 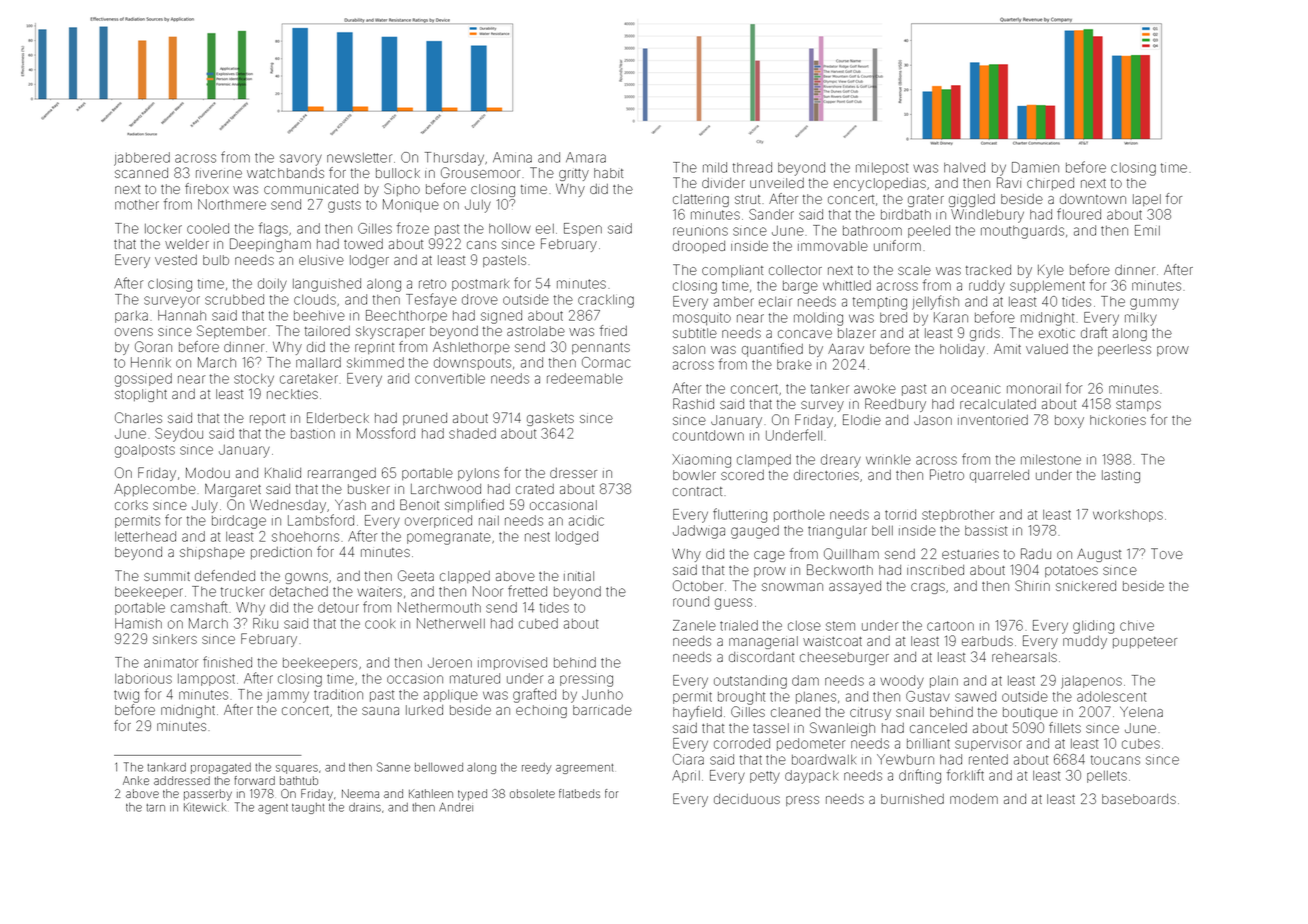 I want to click on habit, so click(x=608, y=173).
